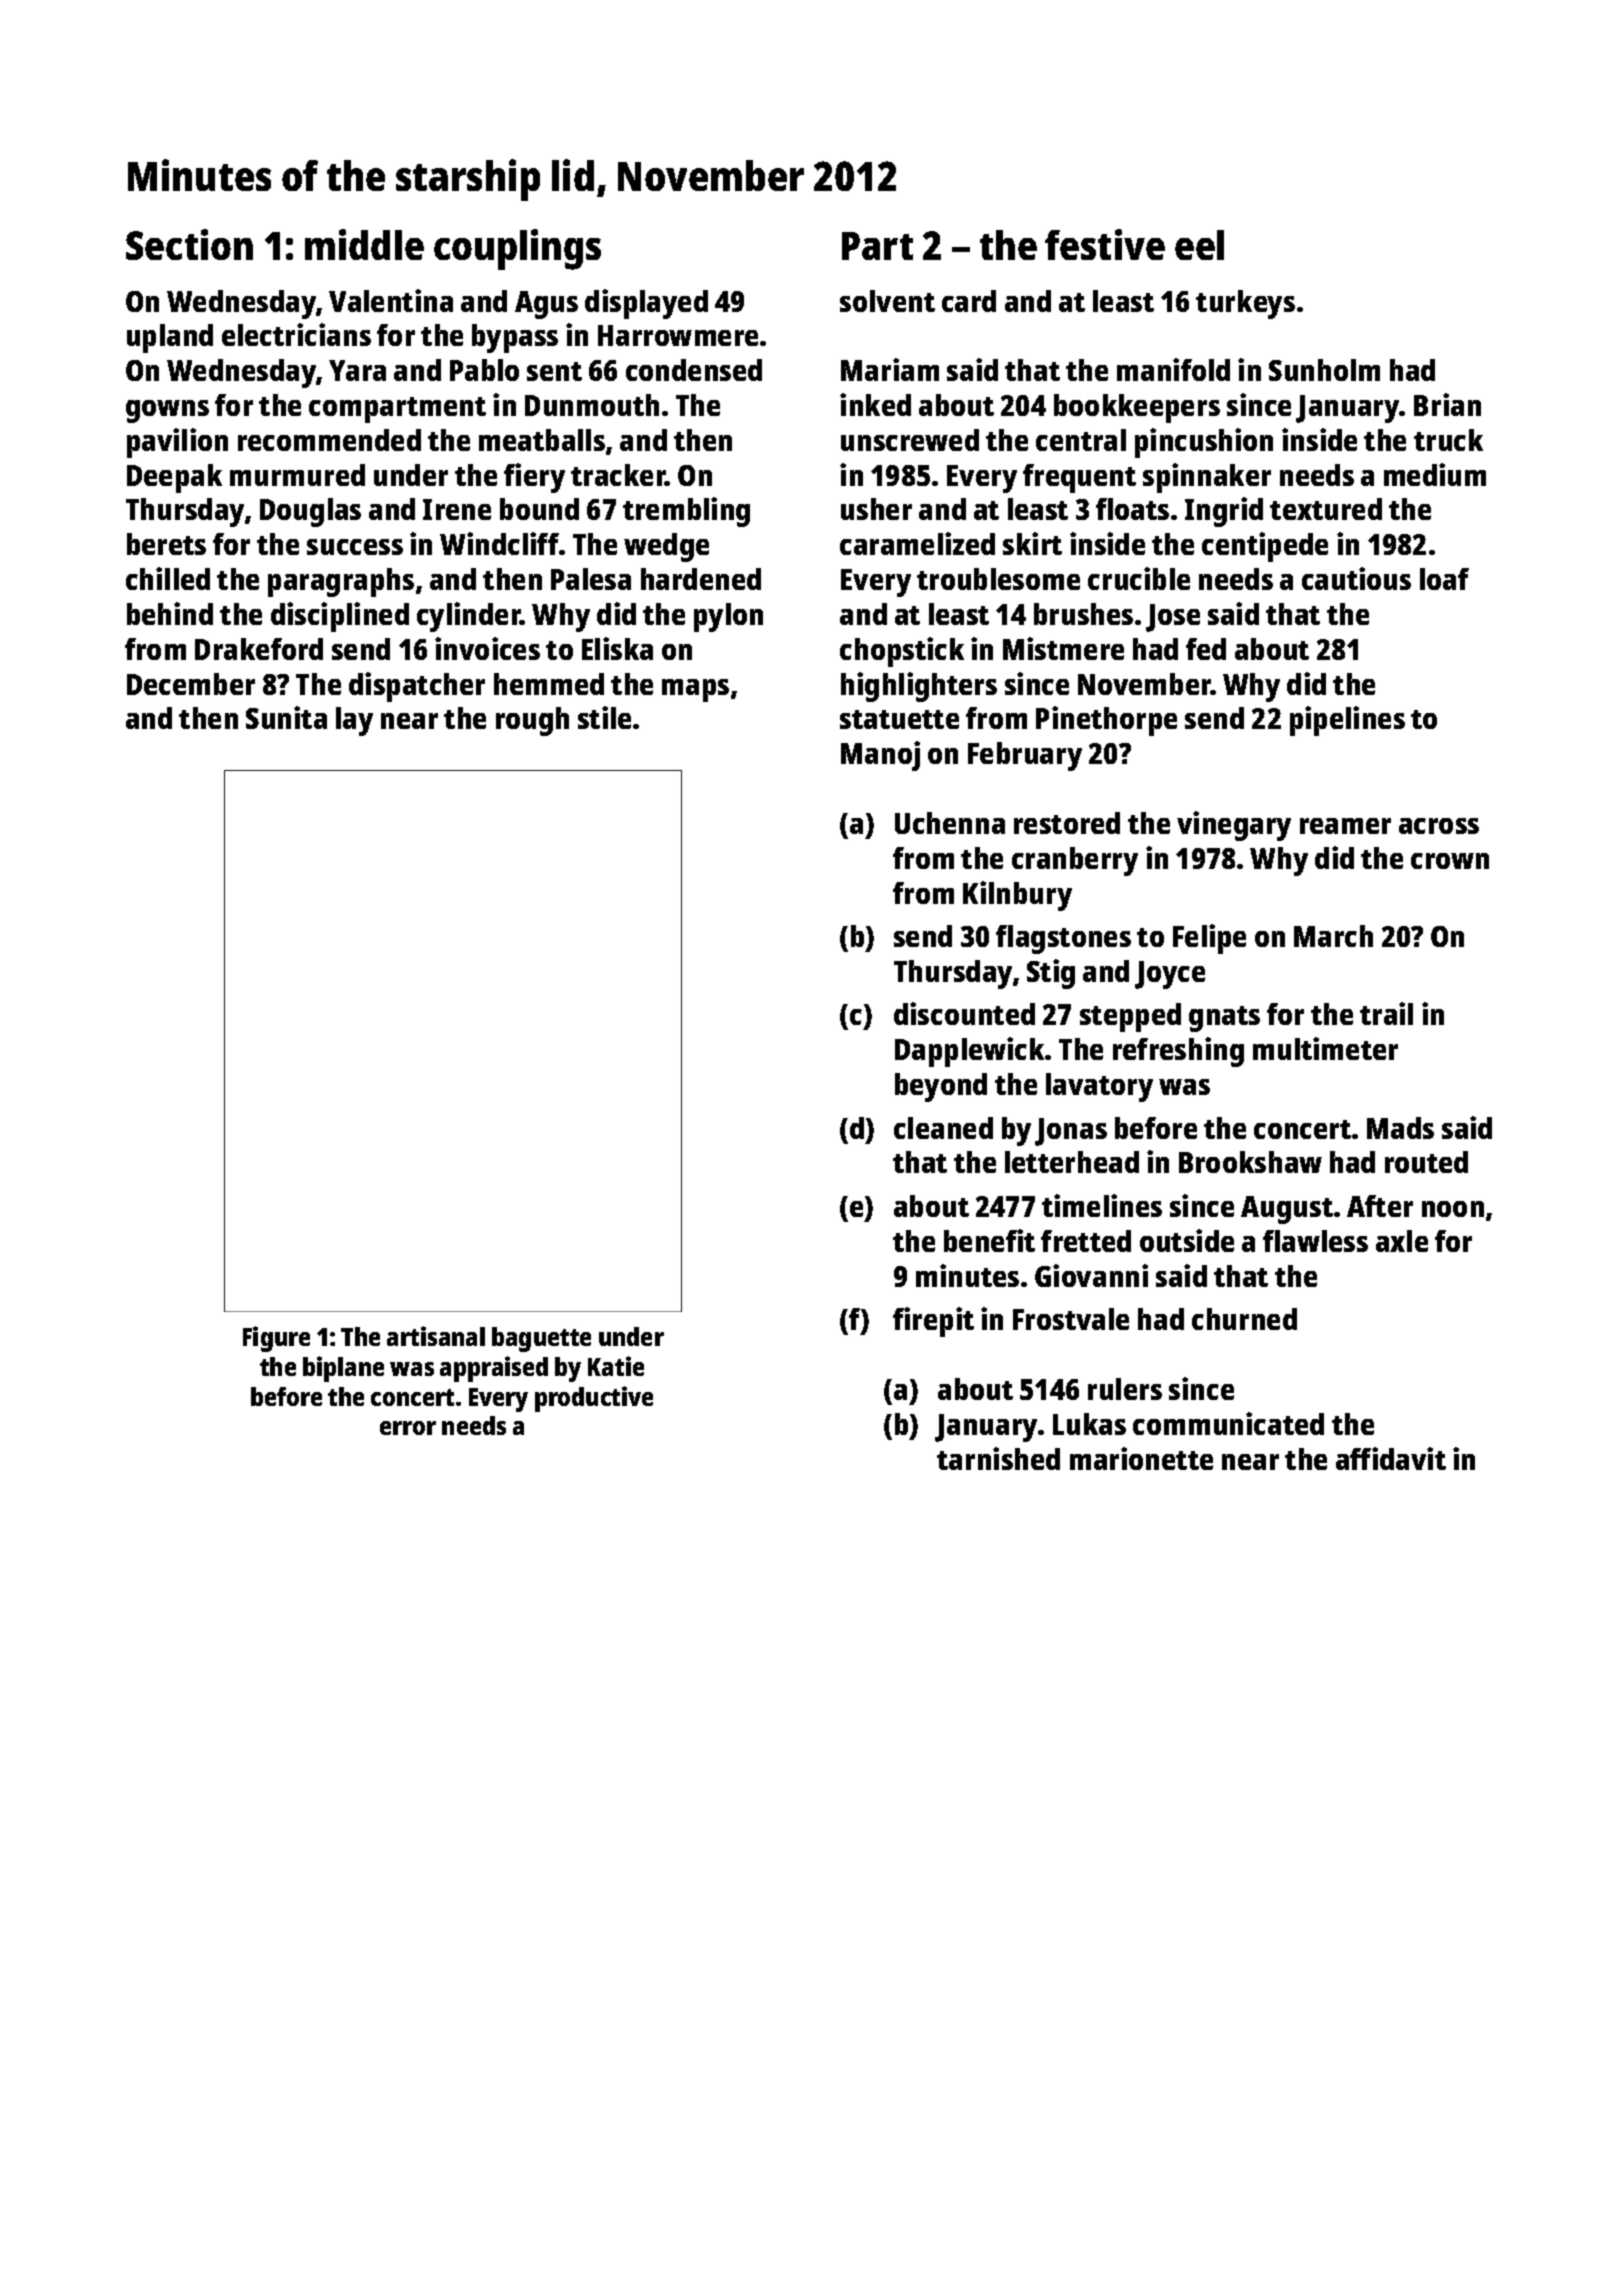 The width and height of the image is (1620, 2292). I want to click on December, so click(191, 684).
